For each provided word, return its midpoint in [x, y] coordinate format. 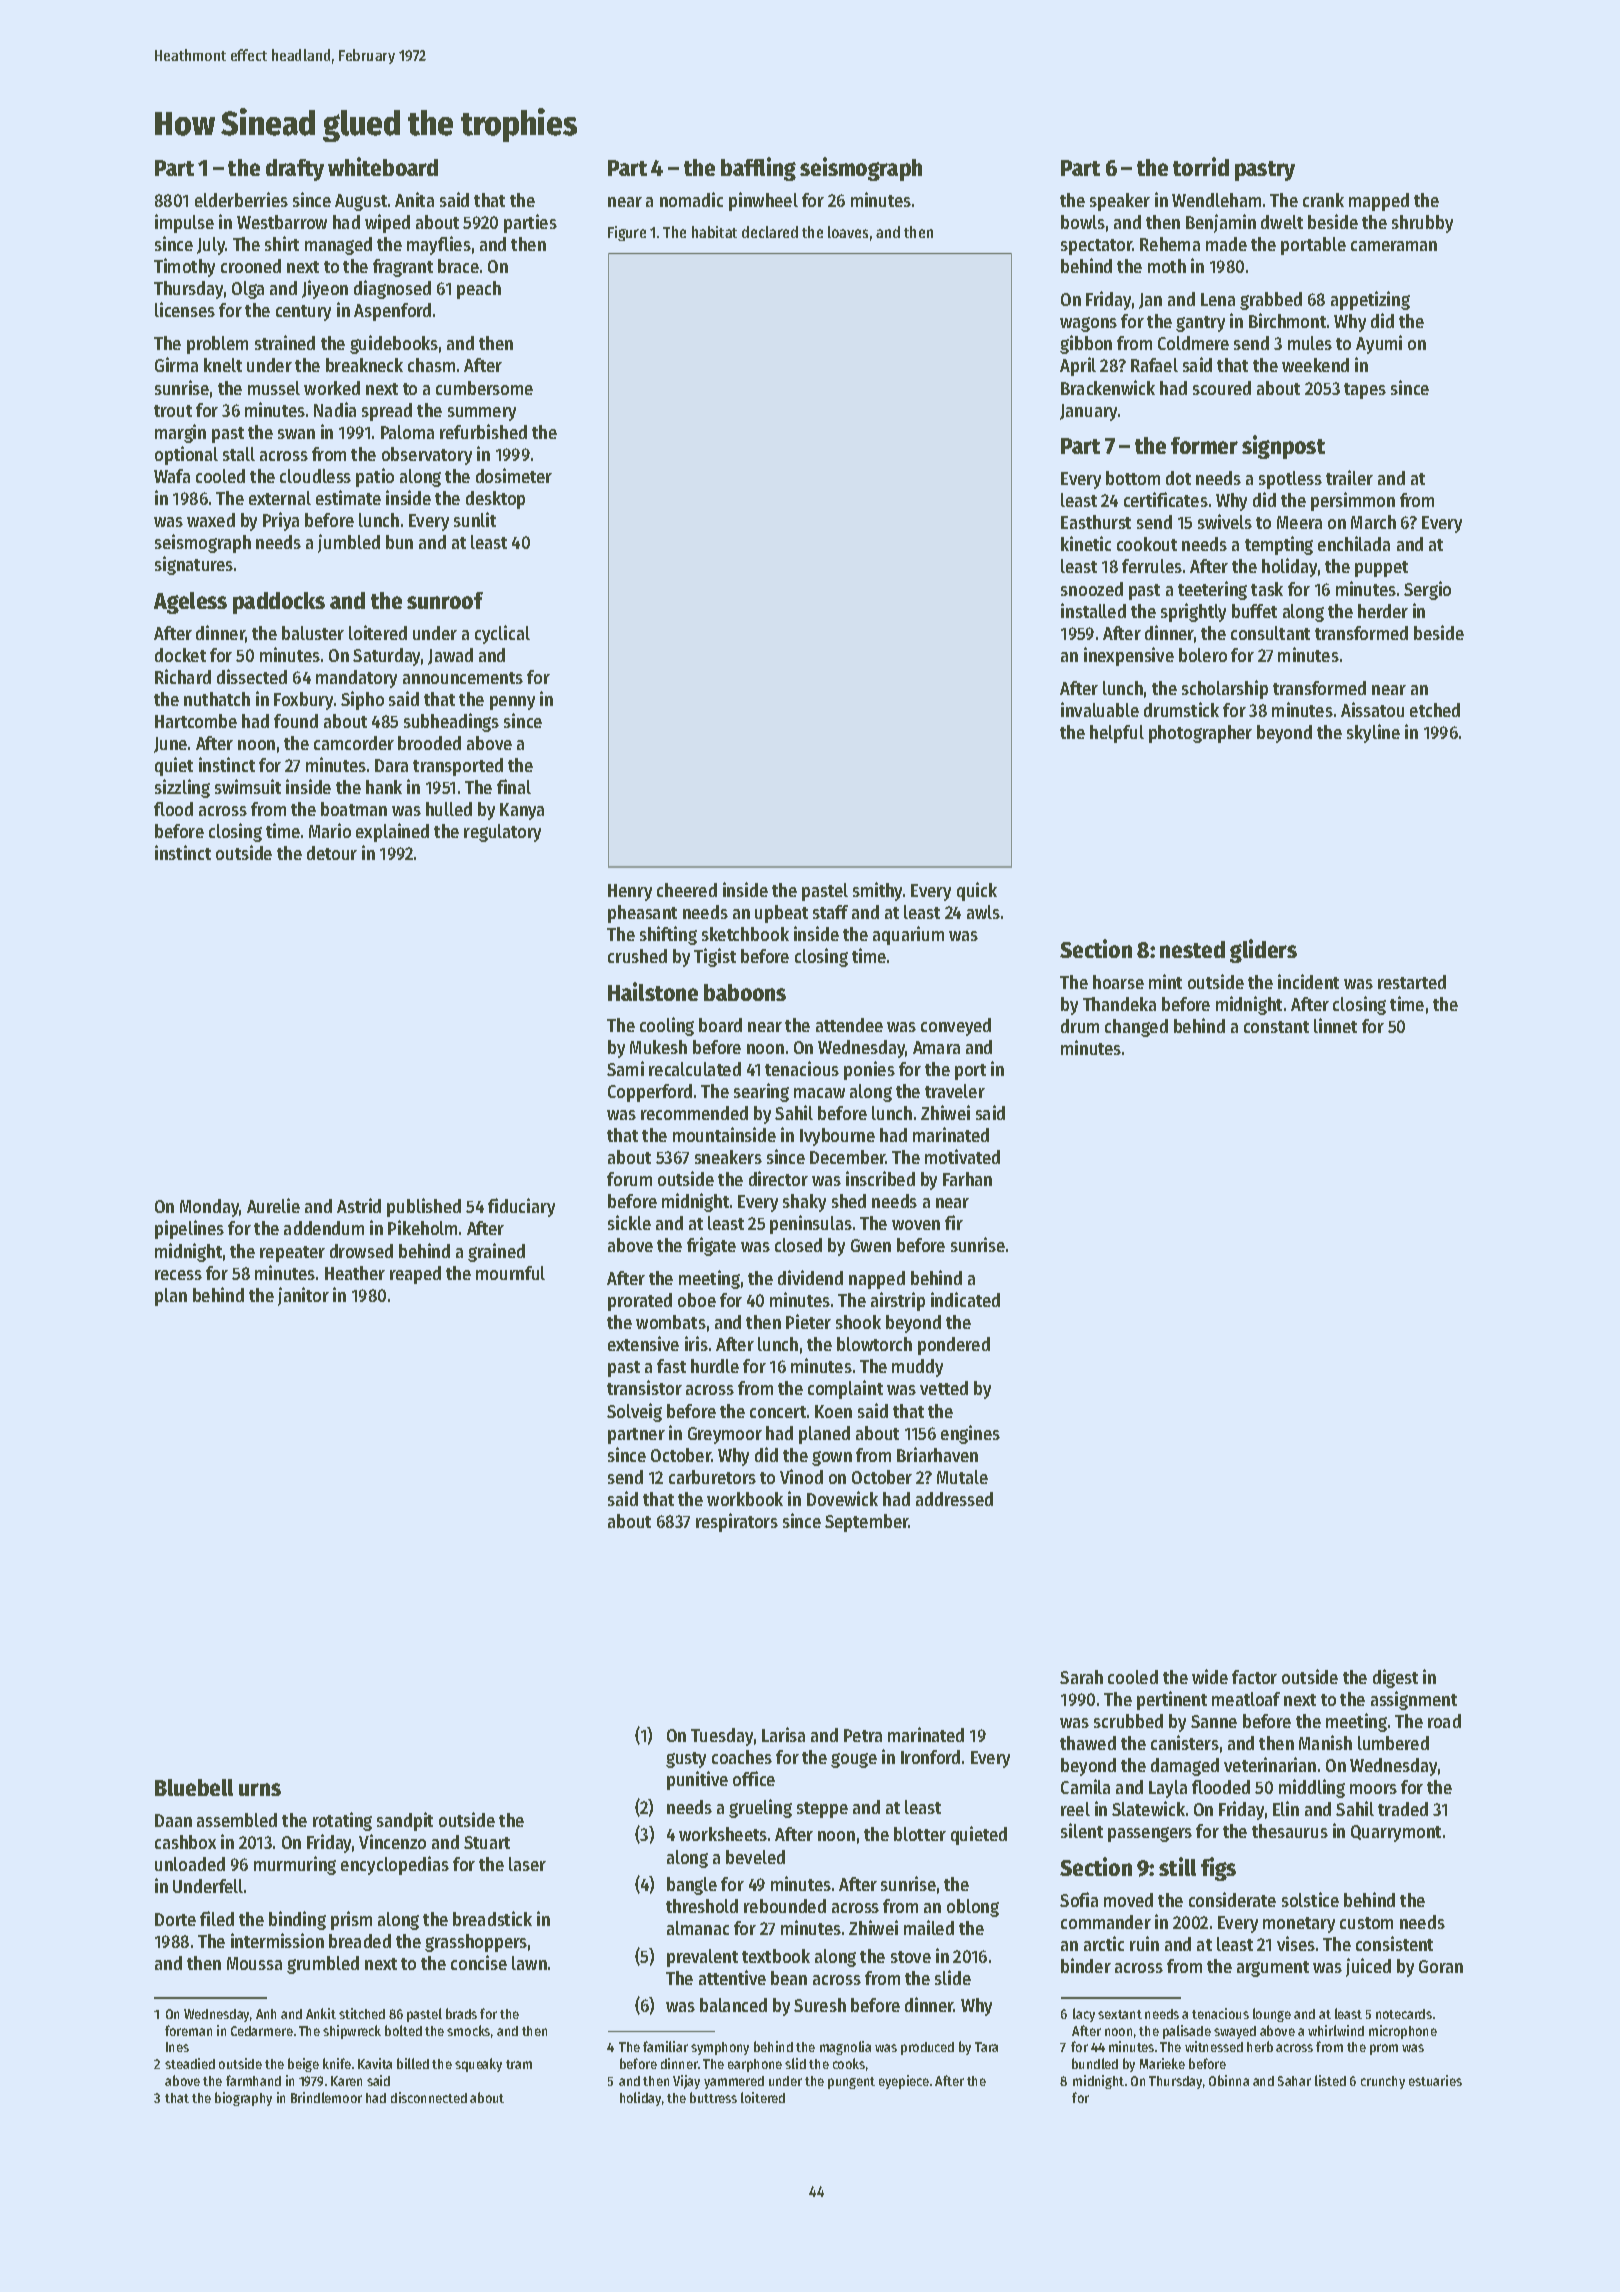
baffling [758, 169]
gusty [686, 1760]
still [1177, 1866]
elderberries [241, 199]
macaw [819, 1093]
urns [260, 1789]
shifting [668, 935]
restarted [1412, 982]
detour [332, 853]
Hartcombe [196, 721]
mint [1165, 981]
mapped [1379, 202]
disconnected [429, 2097]
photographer [1200, 734]
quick [977, 891]
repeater [292, 1254]
